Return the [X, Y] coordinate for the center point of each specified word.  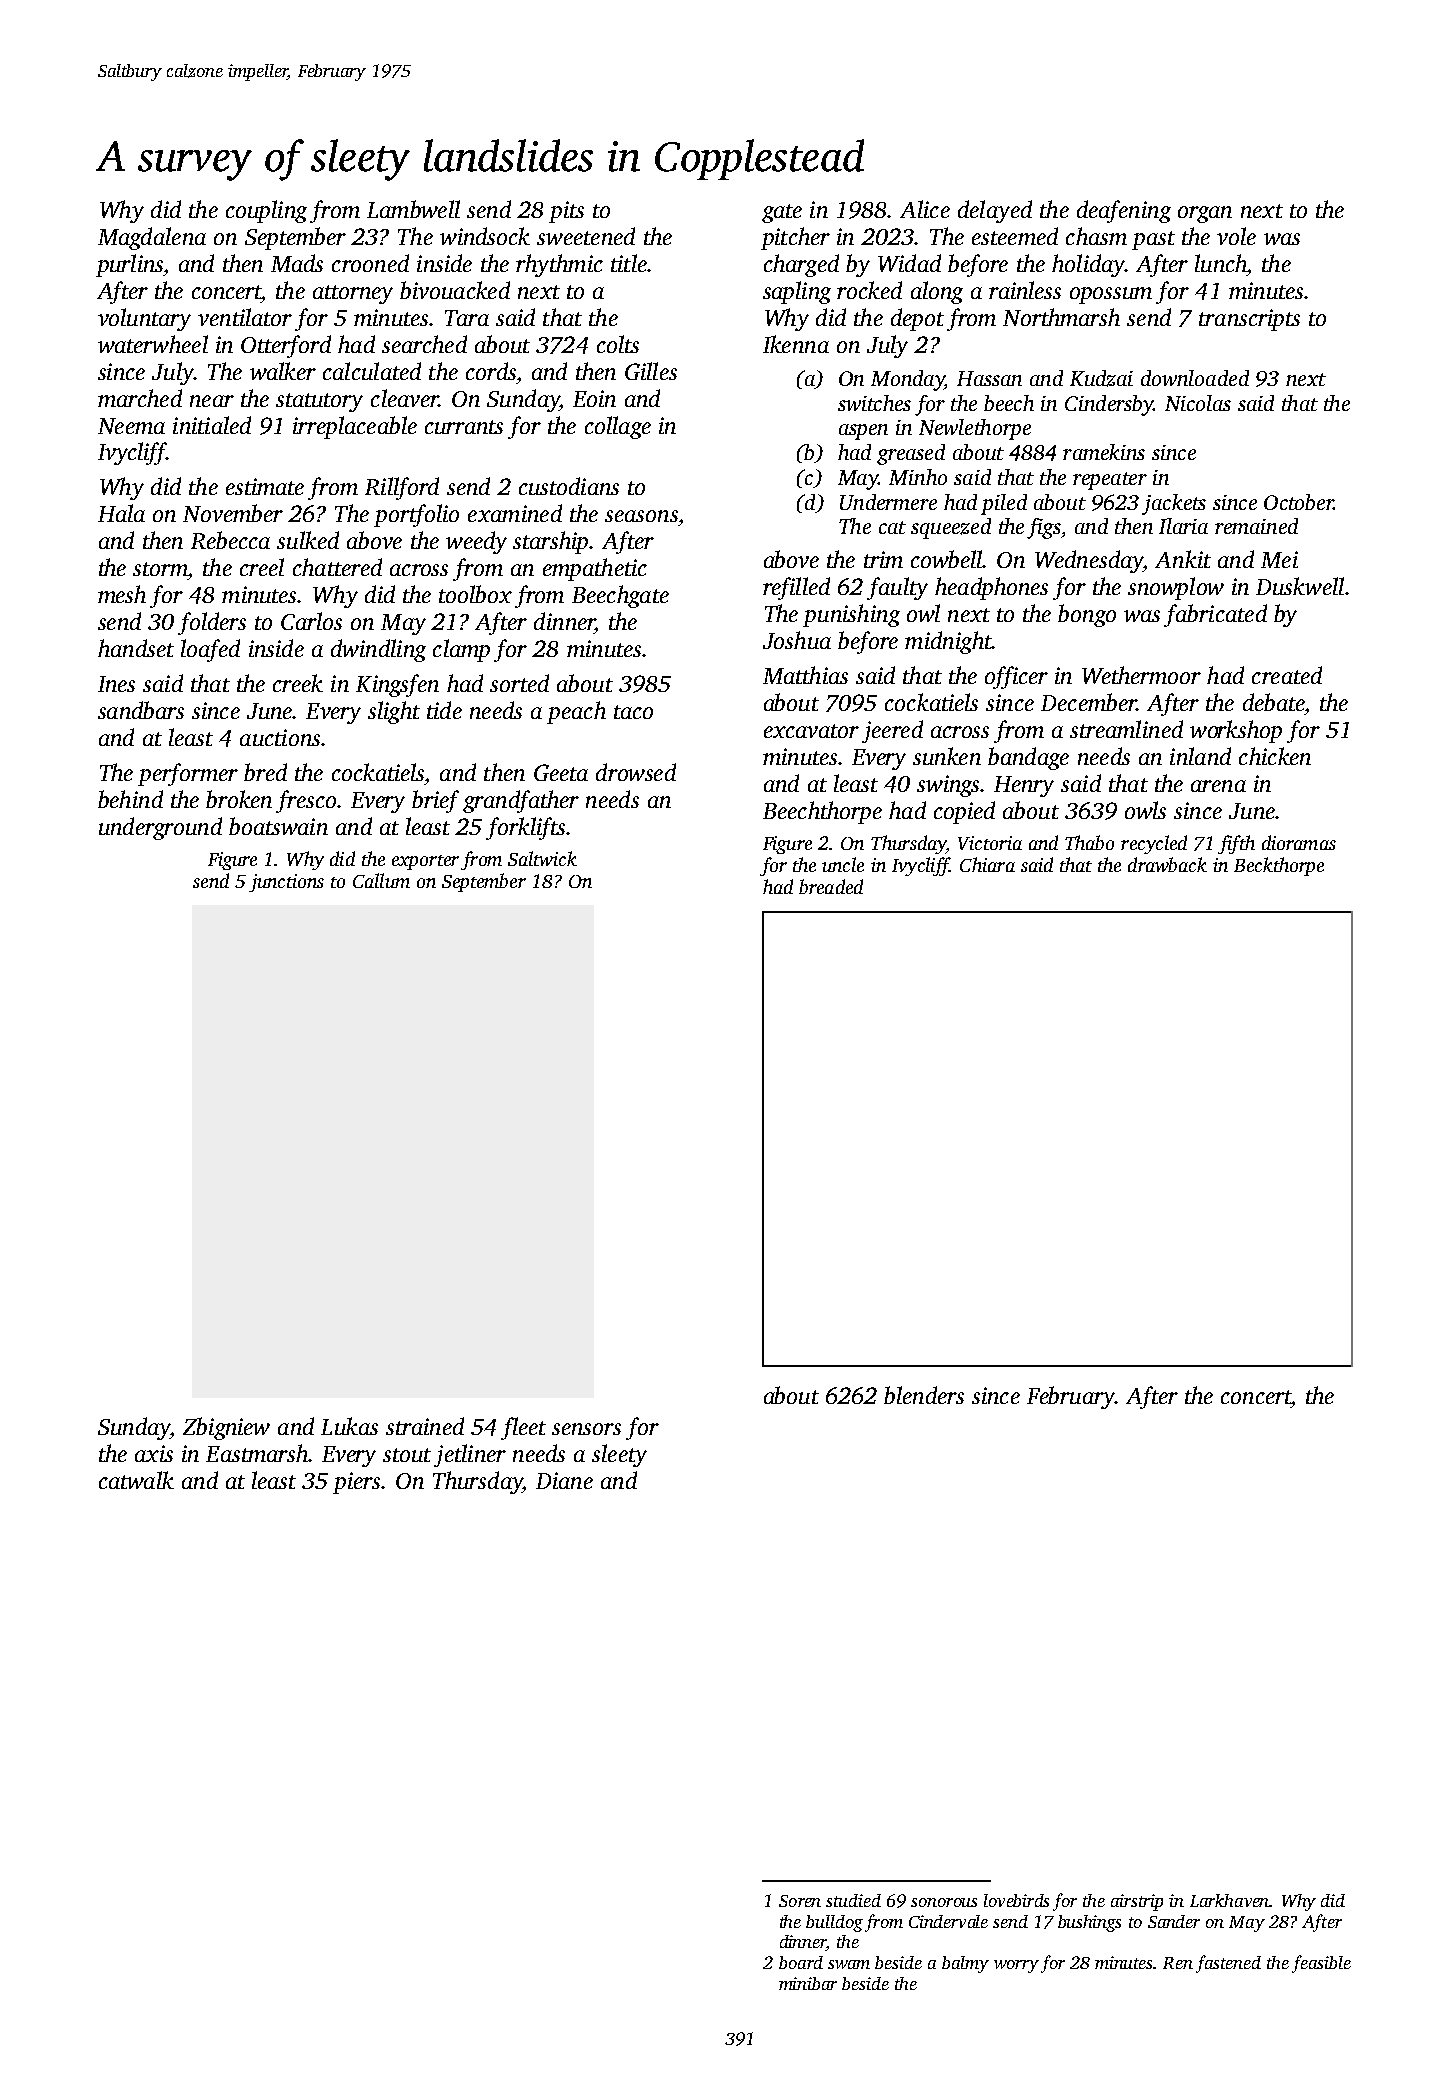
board [801, 1962]
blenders [924, 1395]
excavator [811, 731]
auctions [280, 737]
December [1089, 702]
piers [356, 1483]
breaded [831, 886]
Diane [564, 1480]
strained [425, 1426]
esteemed [1015, 236]
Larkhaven [1229, 1900]
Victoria [990, 843]
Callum [381, 880]
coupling [266, 211]
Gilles [651, 371]
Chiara [987, 864]
